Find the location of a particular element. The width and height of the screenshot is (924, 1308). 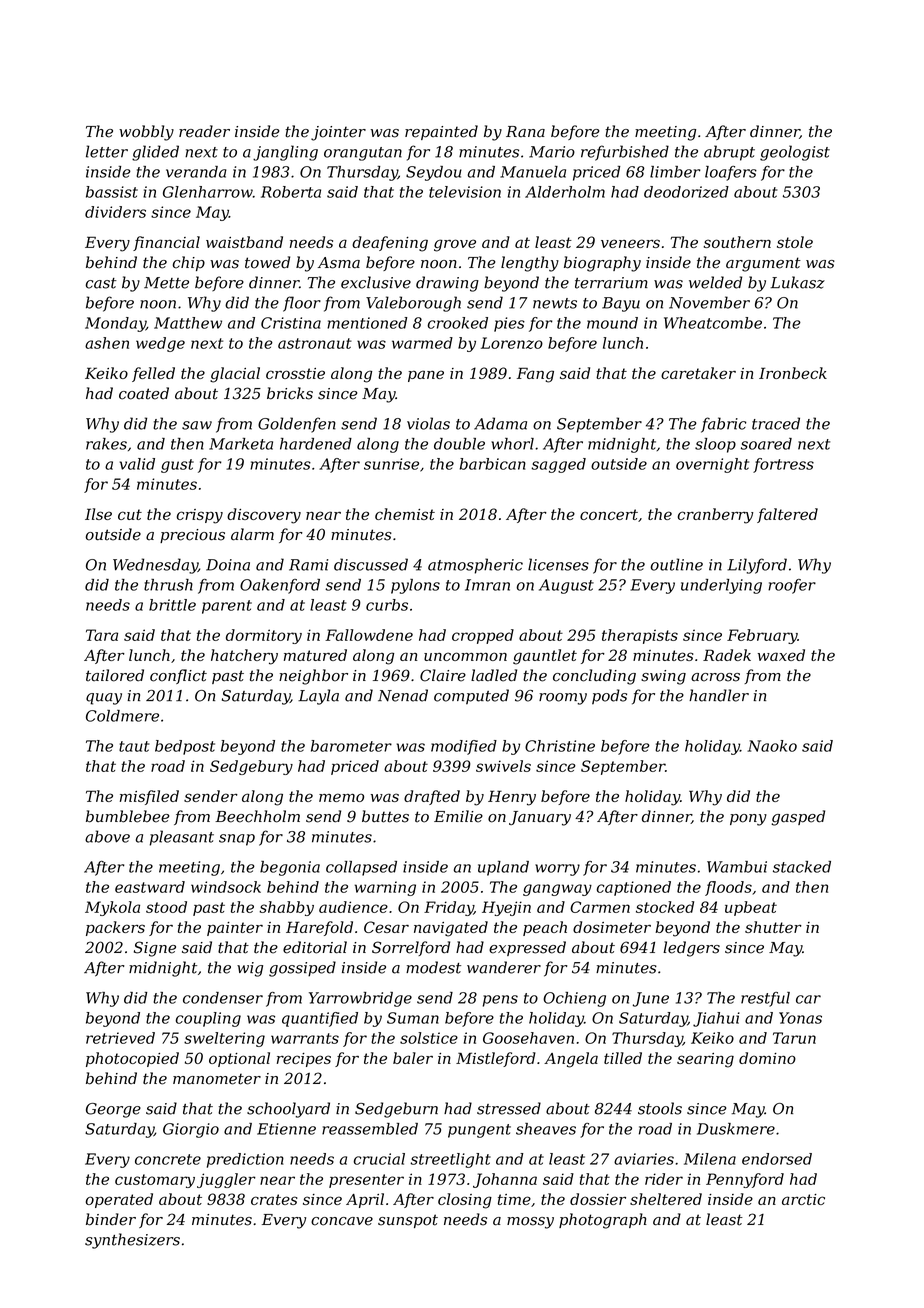

letter is located at coordinates (107, 151).
